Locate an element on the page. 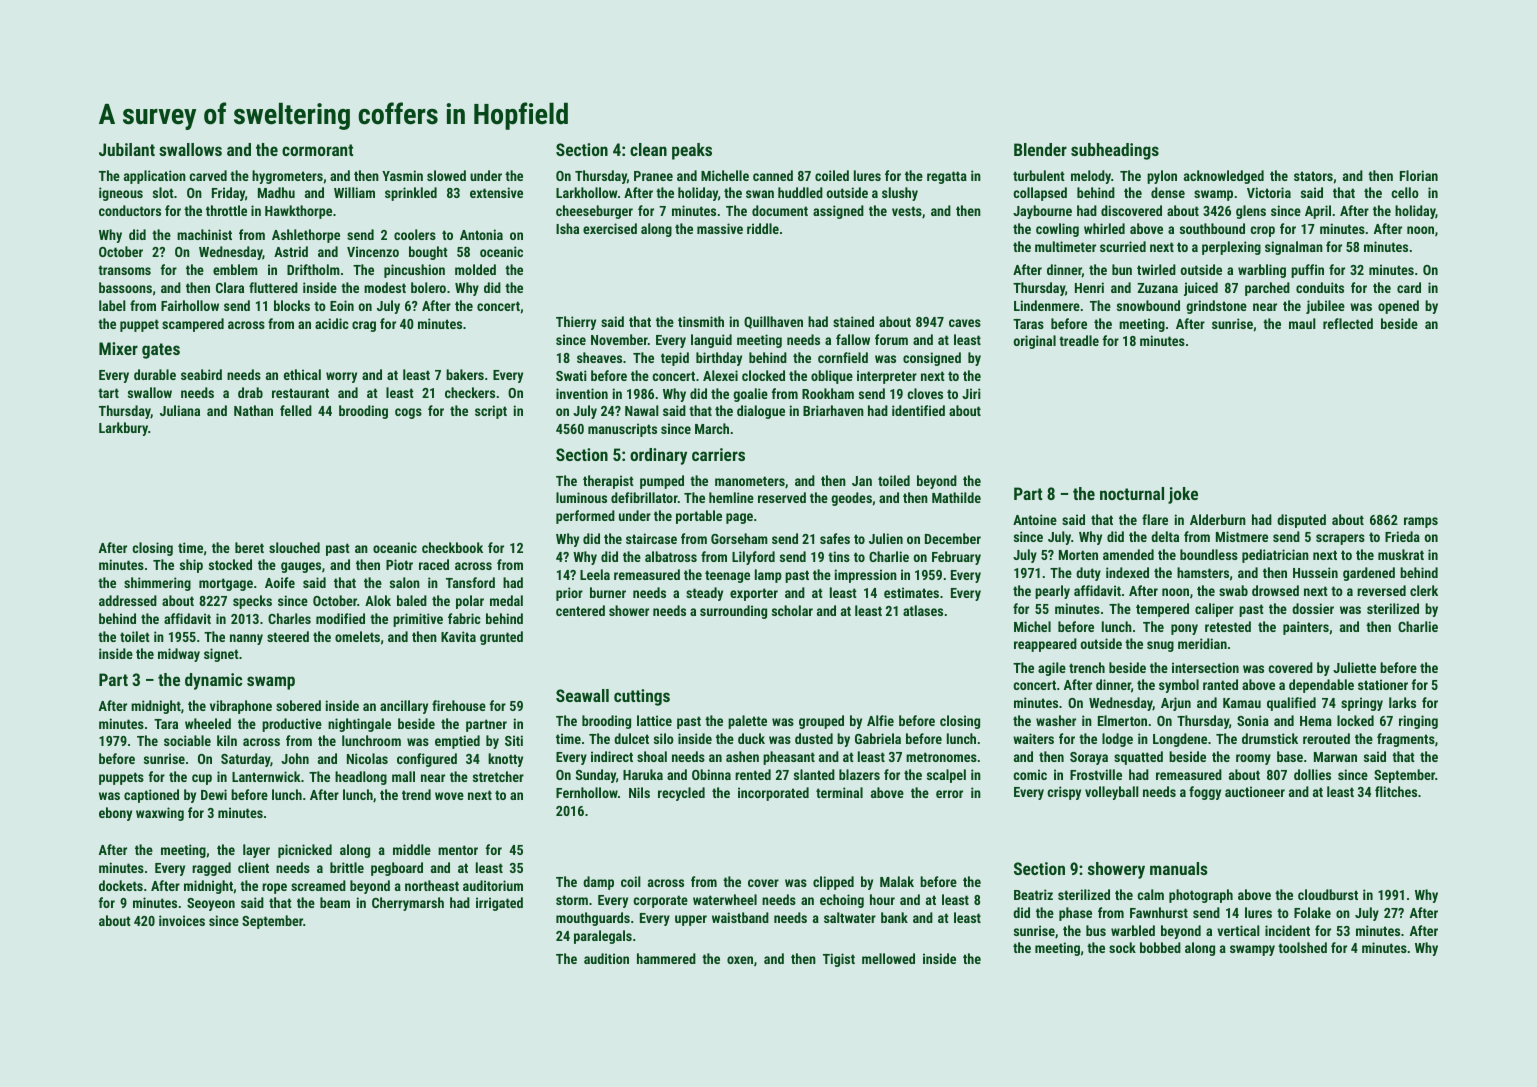 This page has width=1537, height=1087. invoices is located at coordinates (182, 920).
